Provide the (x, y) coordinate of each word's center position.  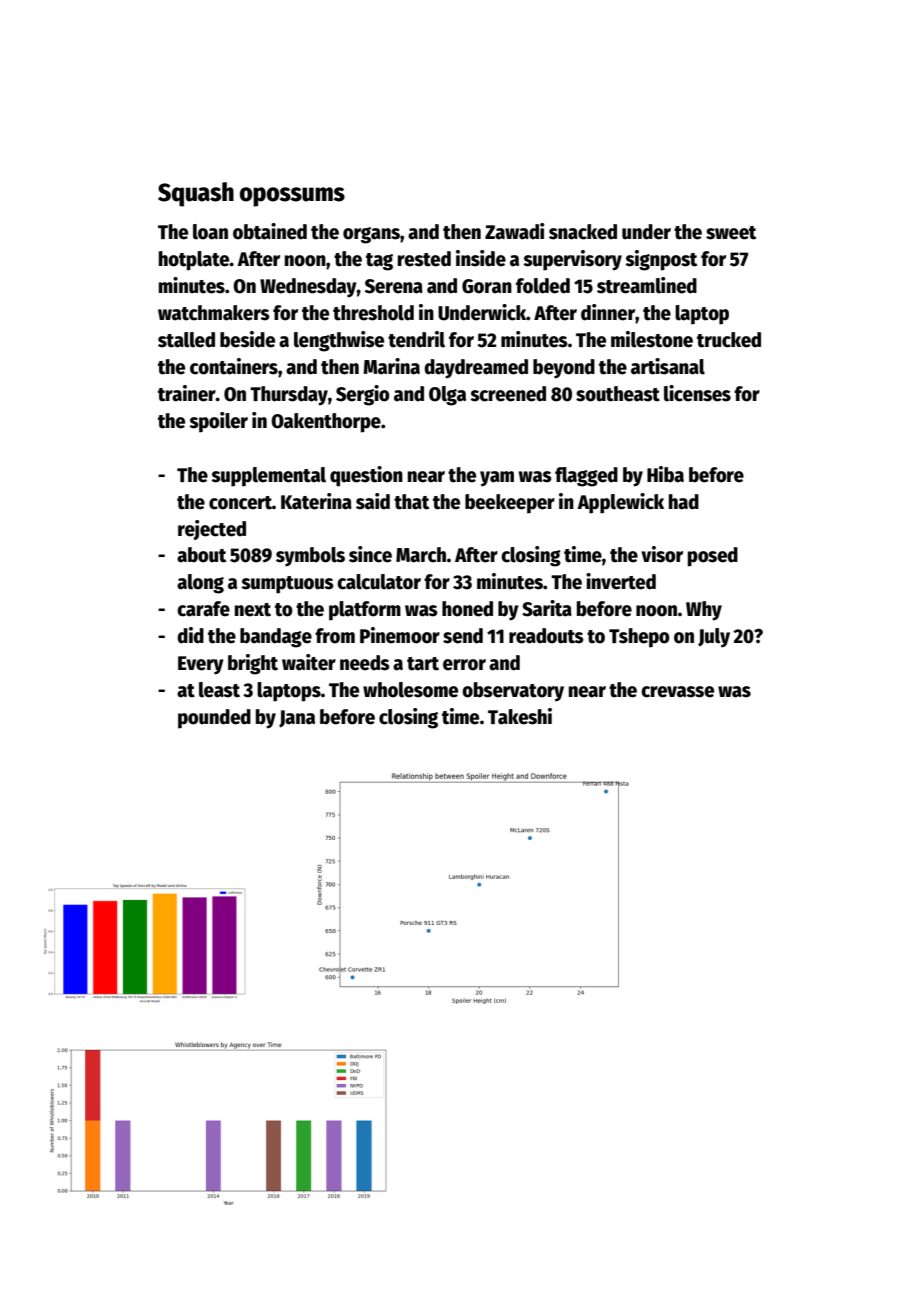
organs (371, 235)
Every (201, 665)
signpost (661, 260)
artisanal (668, 366)
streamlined (647, 285)
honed (467, 609)
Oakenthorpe (326, 423)
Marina (391, 366)
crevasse (677, 692)
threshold (373, 313)
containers (234, 366)
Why (704, 611)
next (253, 610)
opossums (292, 197)
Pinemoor (400, 635)
